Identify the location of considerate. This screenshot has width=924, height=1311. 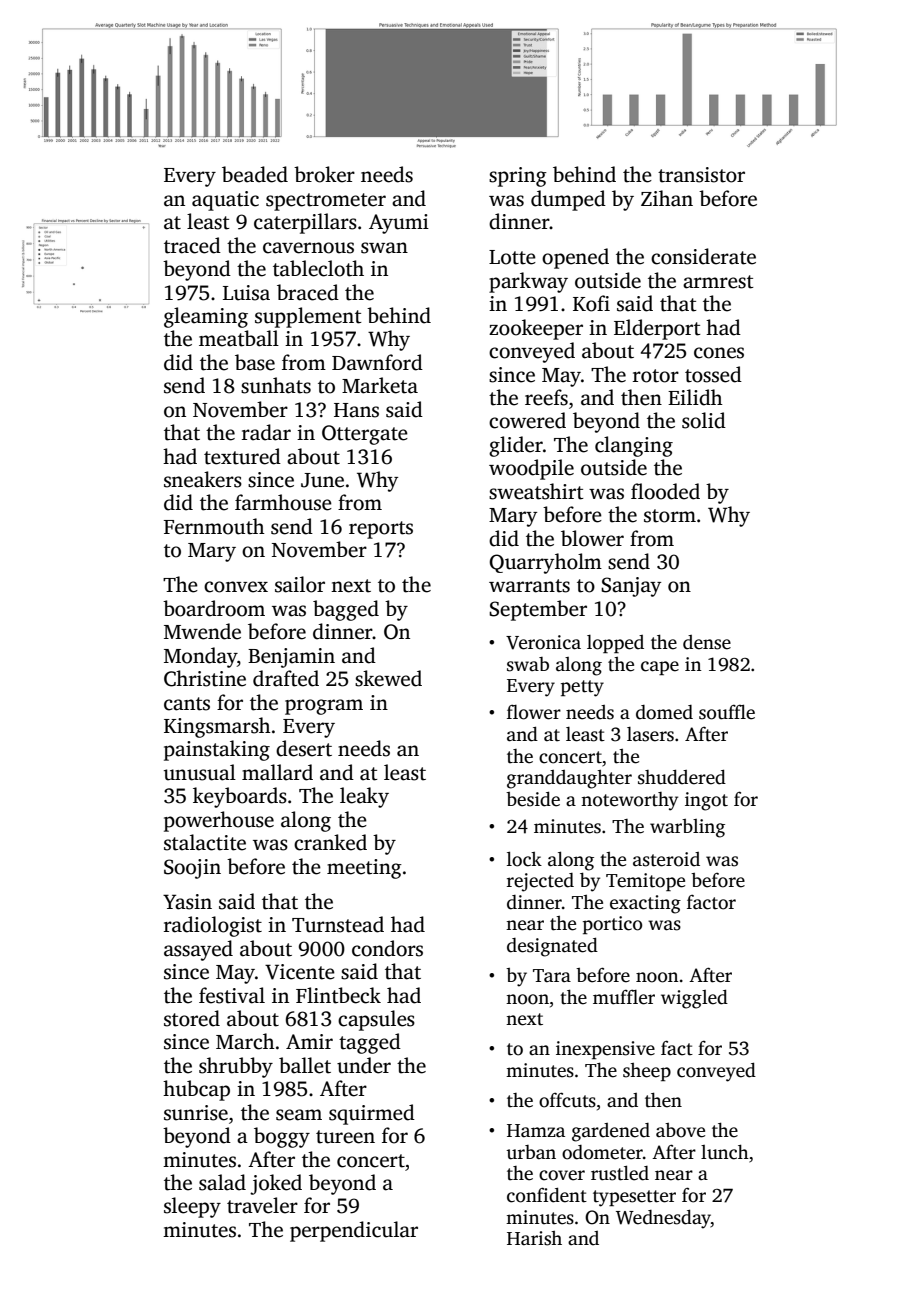
(703, 256).
